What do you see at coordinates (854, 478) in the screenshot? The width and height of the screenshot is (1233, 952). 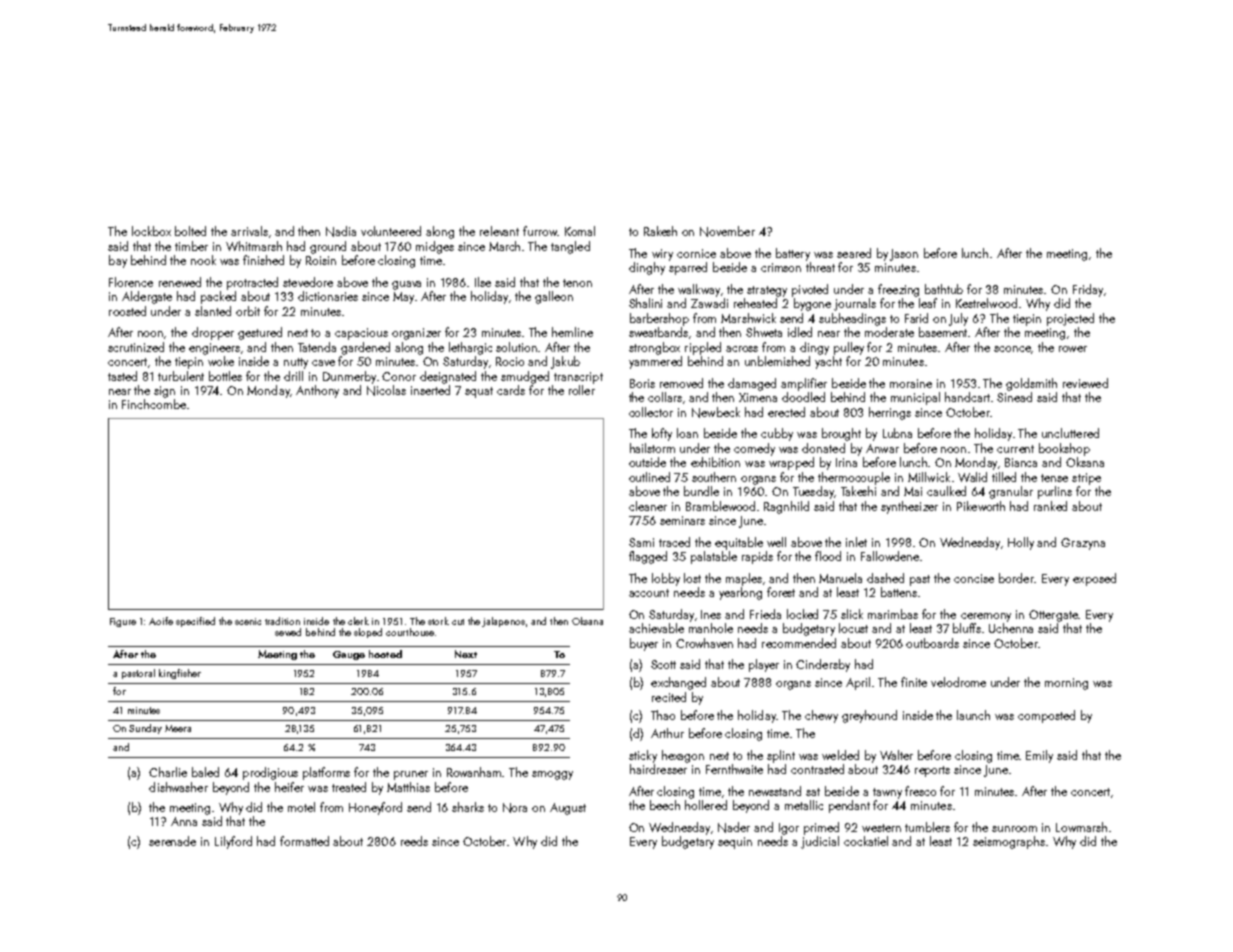 I see `thermocouple` at bounding box center [854, 478].
